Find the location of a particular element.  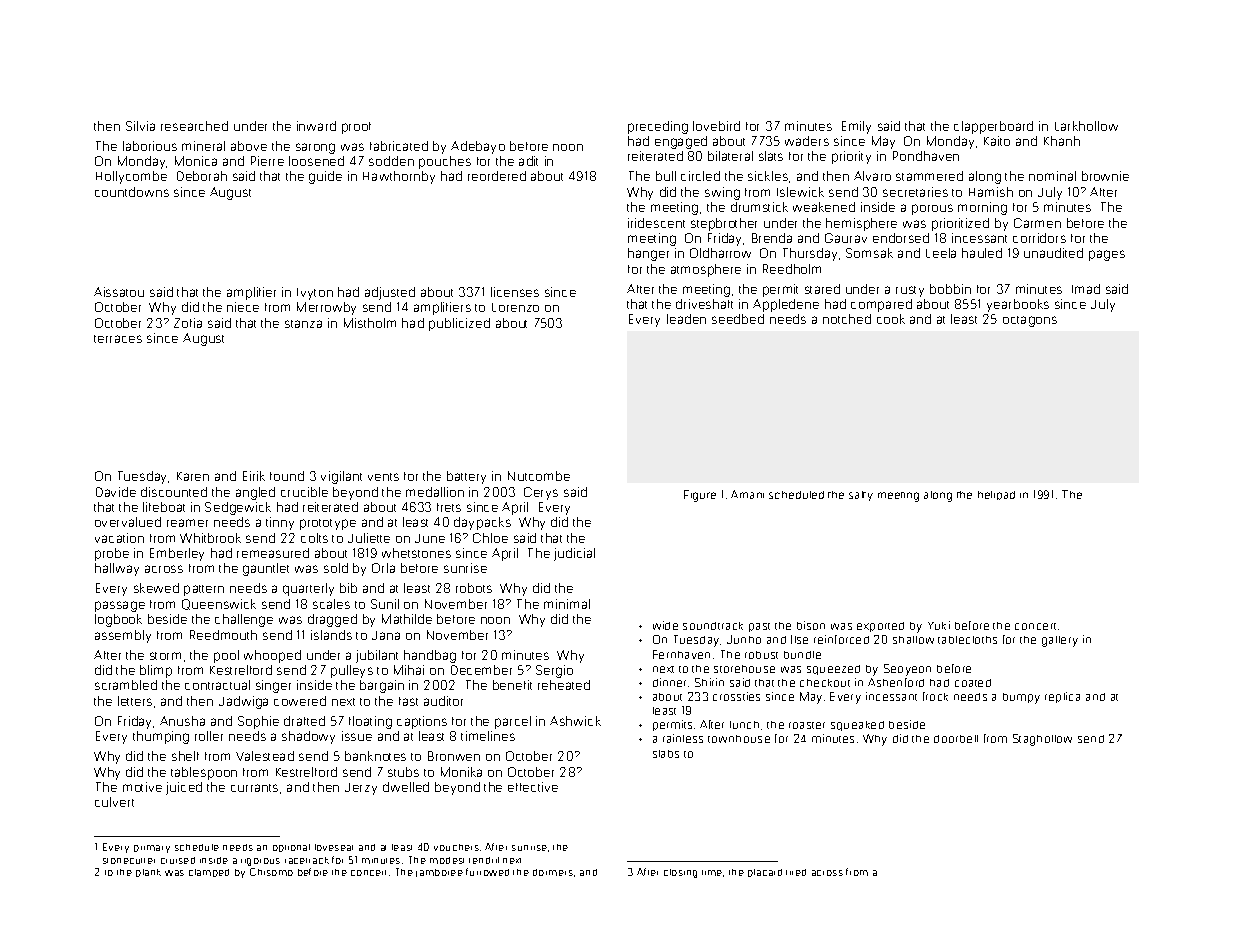

porous is located at coordinates (932, 209).
